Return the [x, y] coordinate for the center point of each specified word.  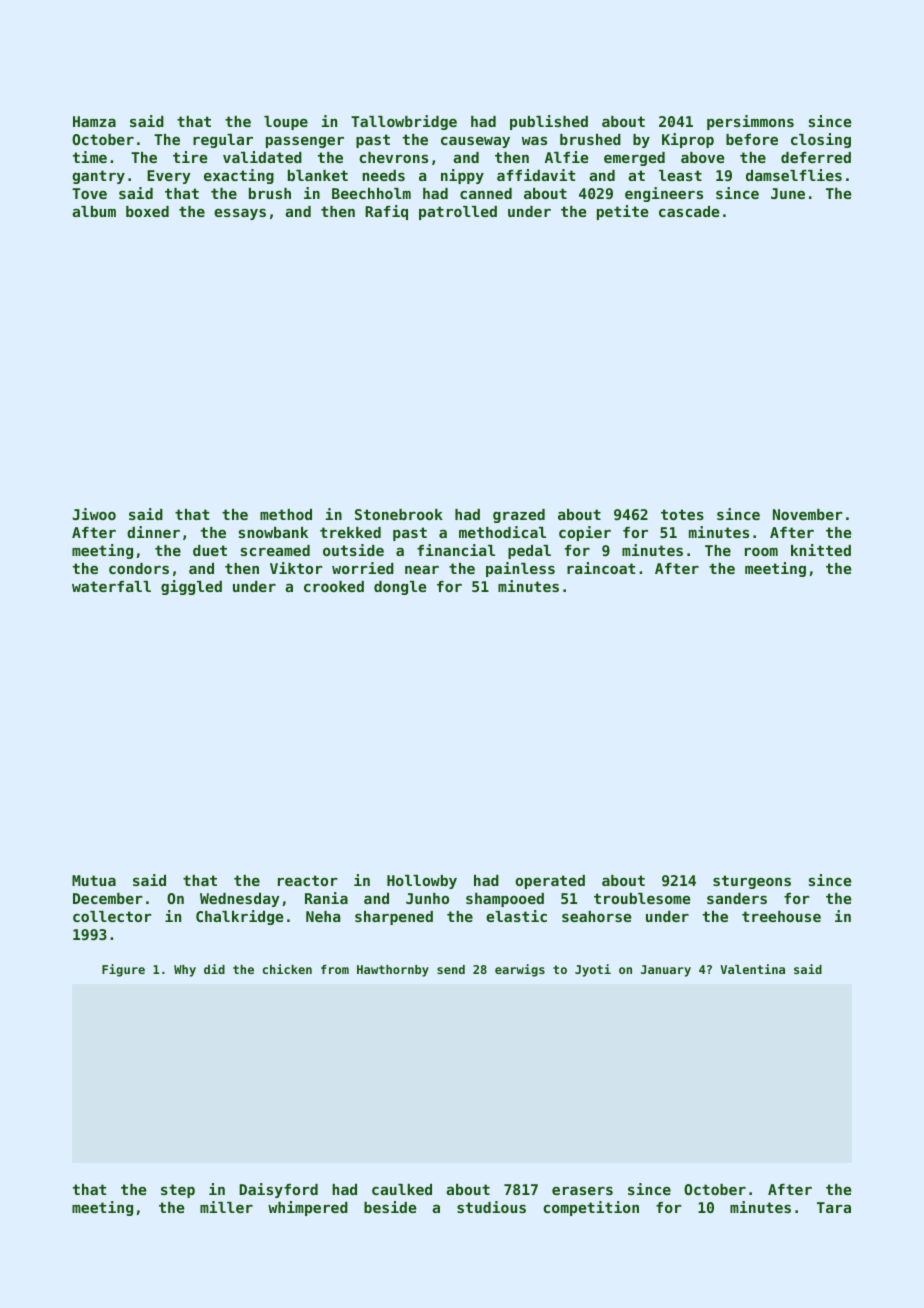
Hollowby [422, 882]
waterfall [111, 586]
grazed [519, 516]
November [808, 514]
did [214, 969]
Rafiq [386, 212]
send [451, 969]
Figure [123, 970]
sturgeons [752, 882]
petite [622, 212]
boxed [147, 211]
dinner [153, 532]
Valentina [752, 969]
